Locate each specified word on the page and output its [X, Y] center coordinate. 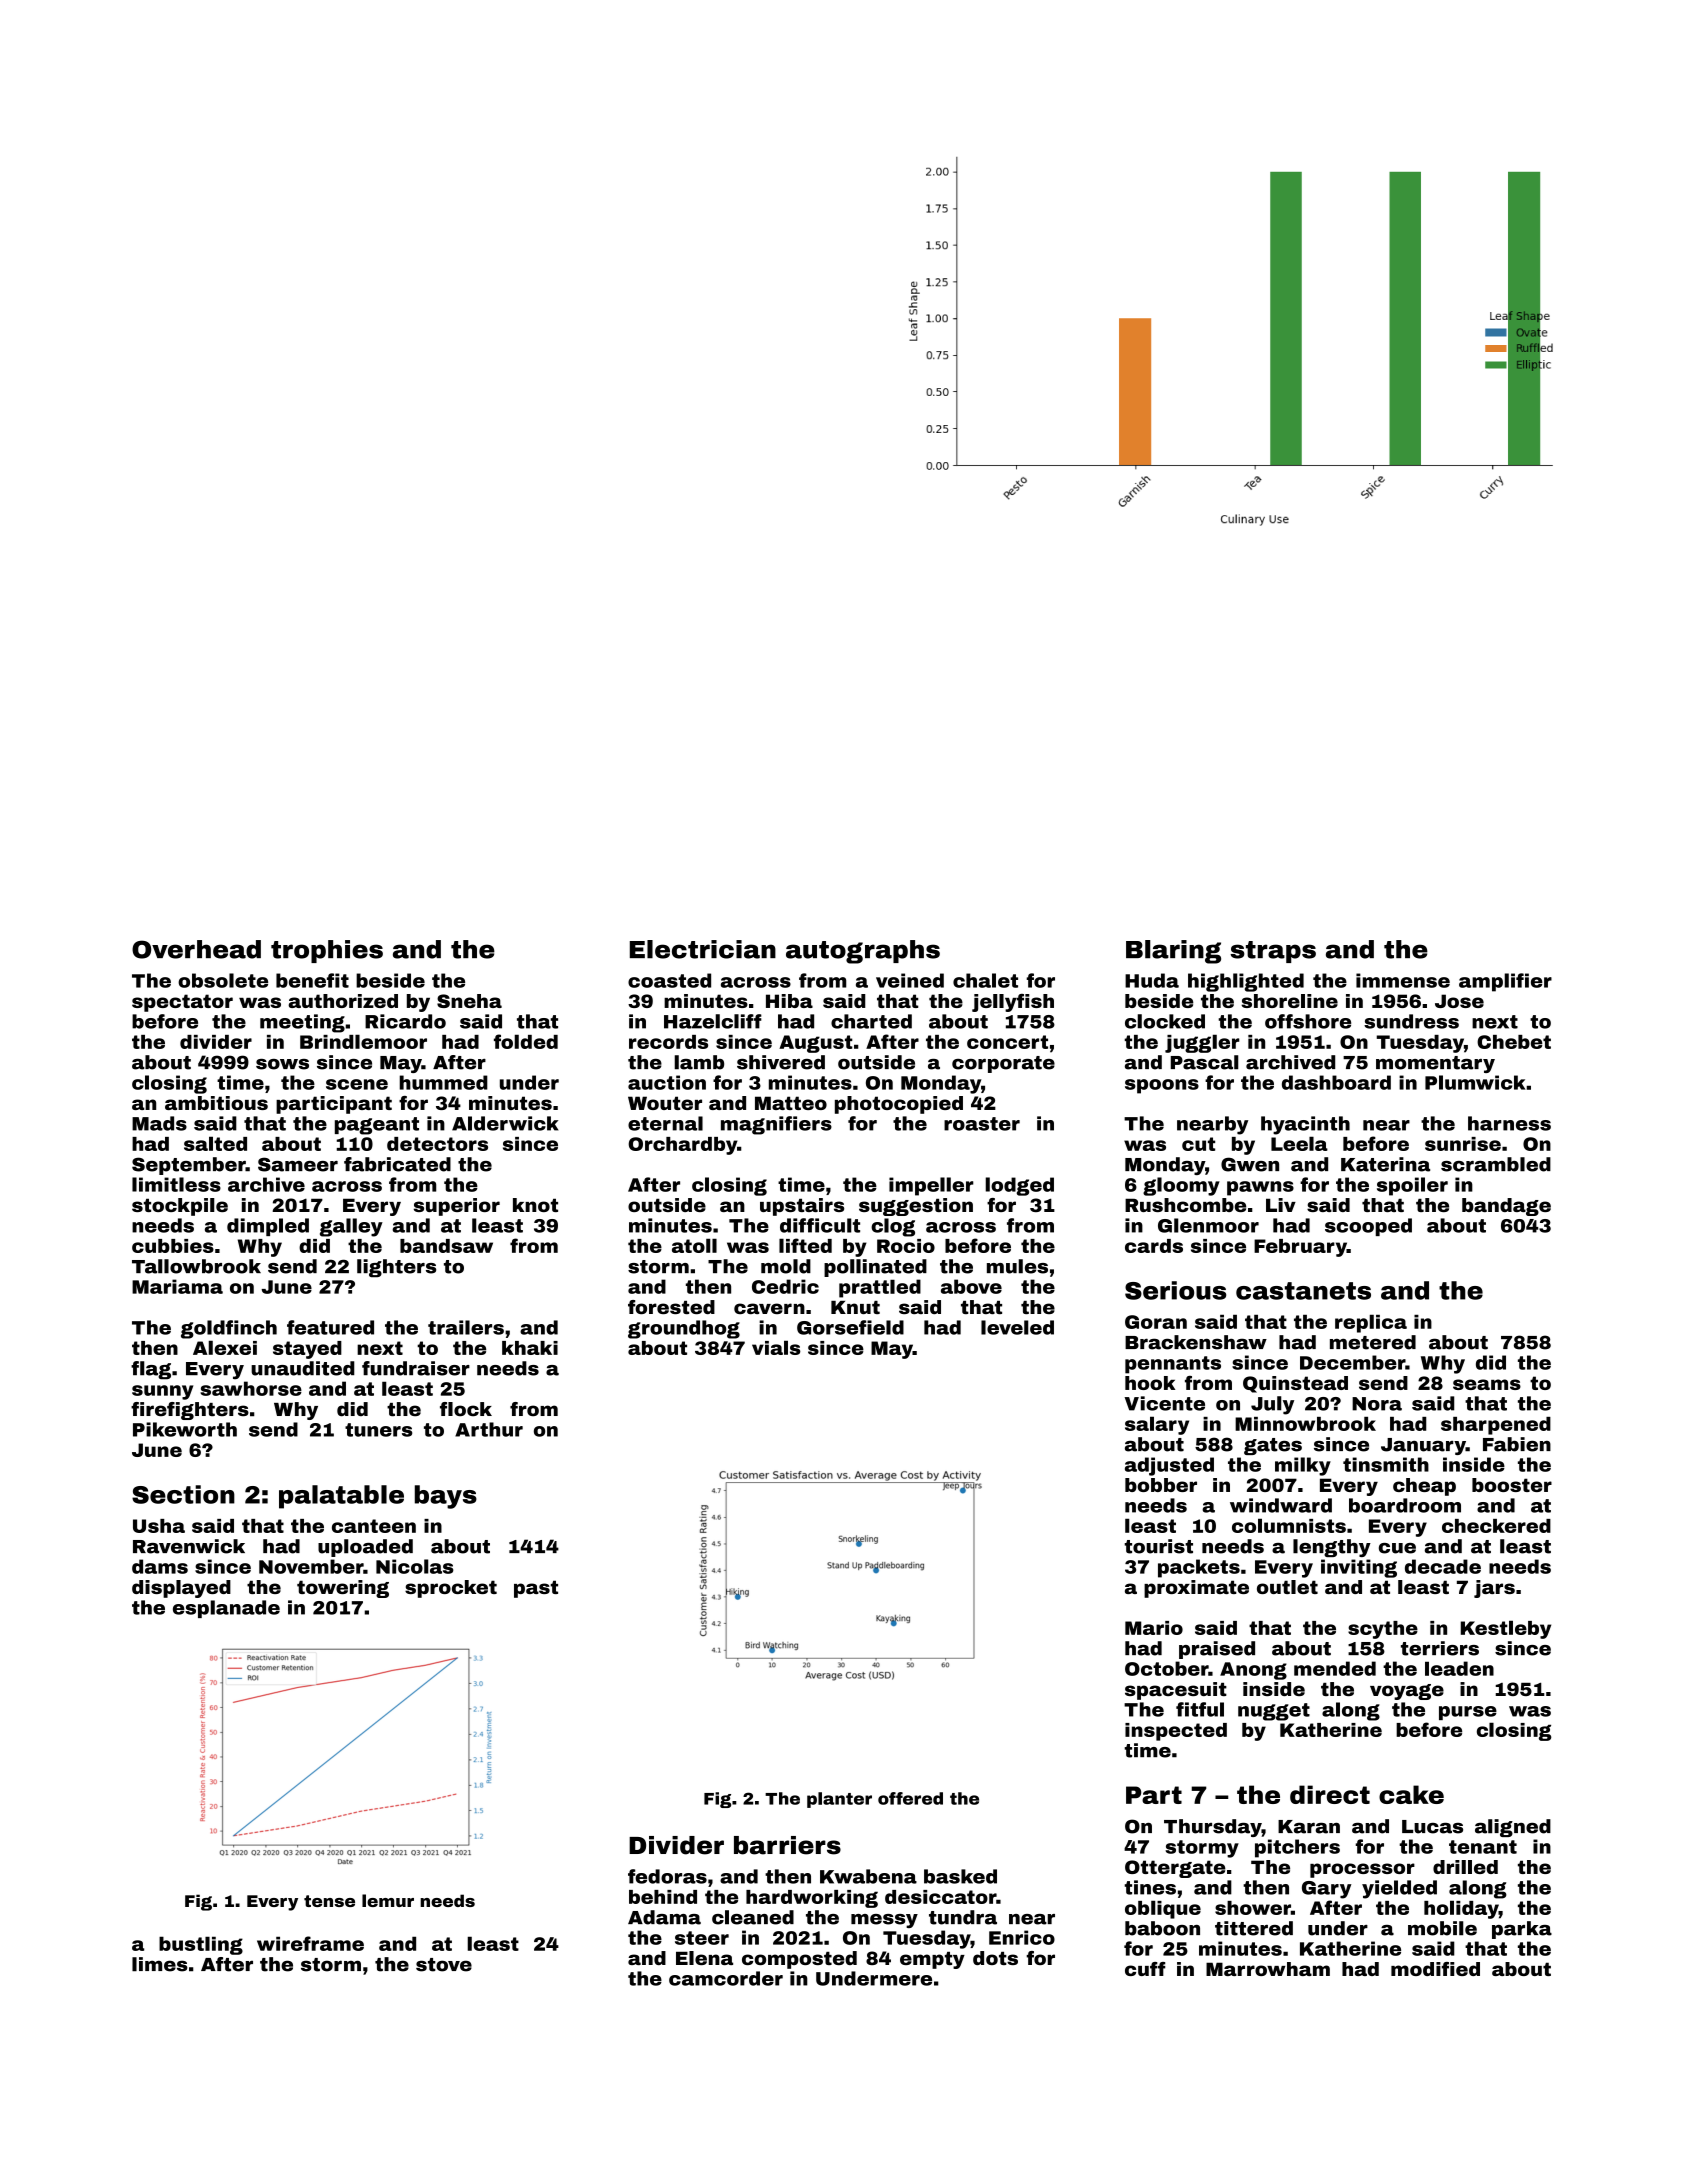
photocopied [899, 1105]
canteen [374, 1526]
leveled [1017, 1327]
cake [1411, 1794]
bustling [201, 1945]
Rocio [906, 1246]
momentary [1435, 1064]
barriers [787, 1845]
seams [1487, 1384]
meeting [302, 1023]
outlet [1287, 1587]
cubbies [173, 1246]
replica [1371, 1323]
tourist [1158, 1546]
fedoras [667, 1876]
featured [330, 1327]
